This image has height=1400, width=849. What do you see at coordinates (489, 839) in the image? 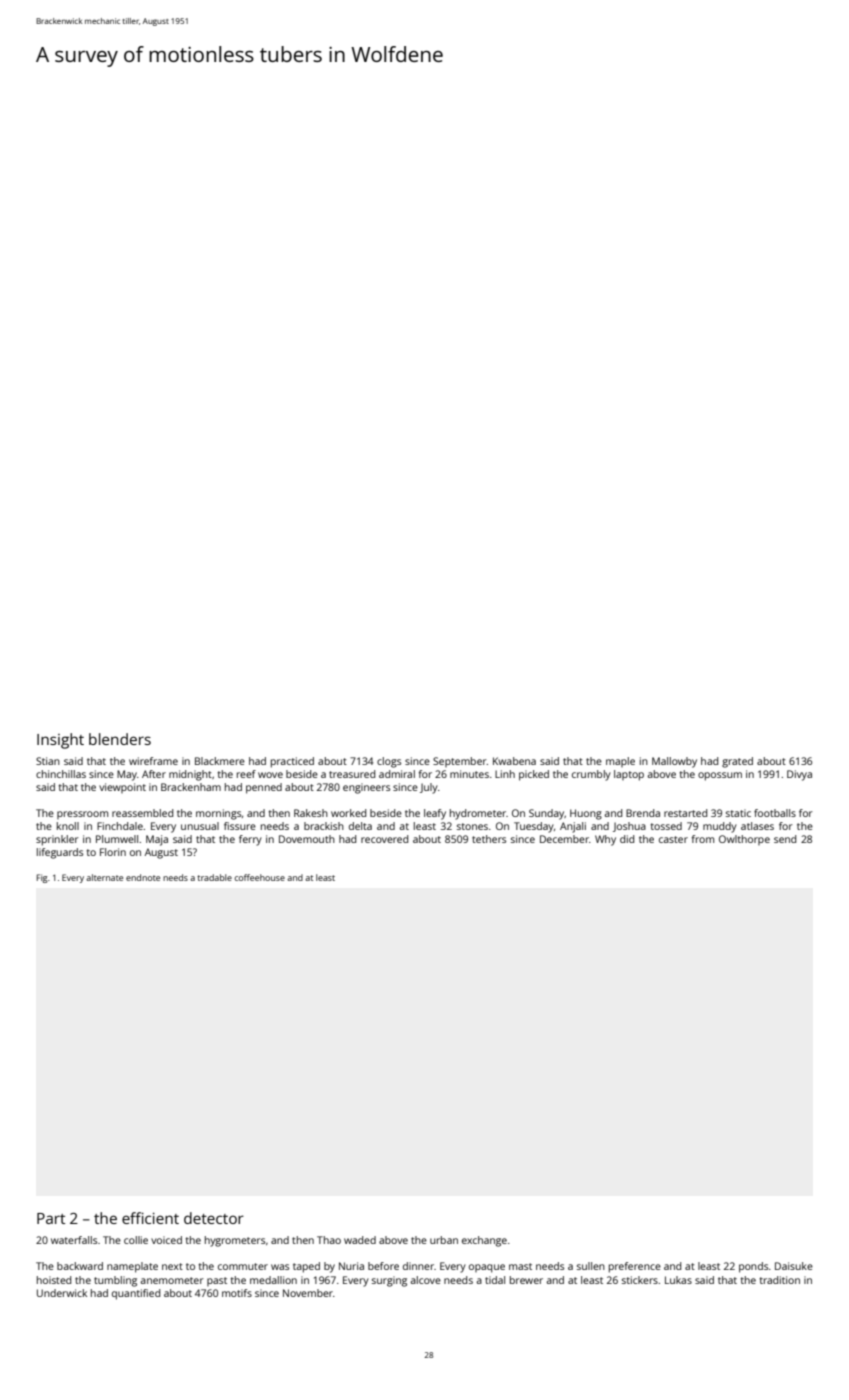
I see `tethers` at bounding box center [489, 839].
